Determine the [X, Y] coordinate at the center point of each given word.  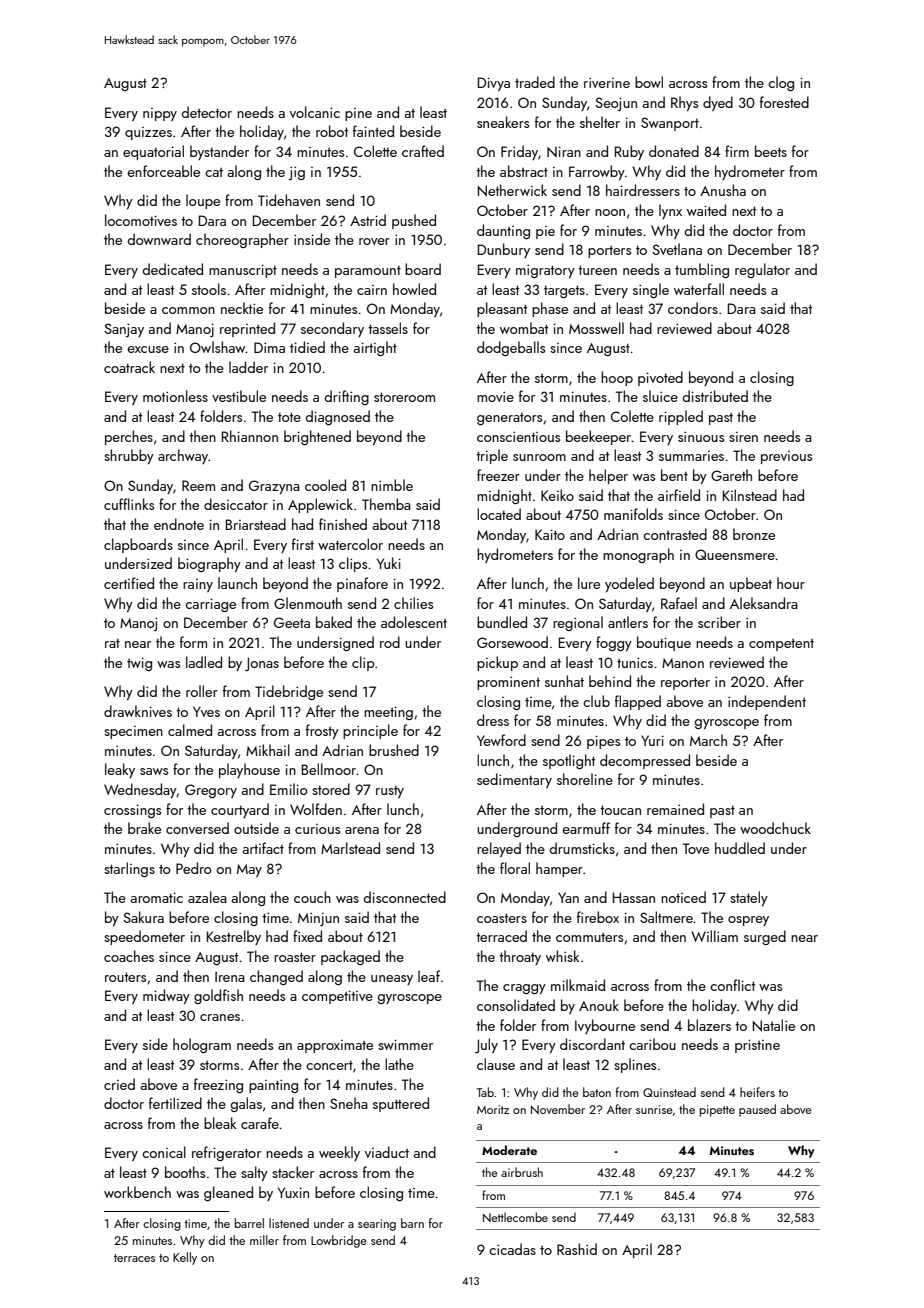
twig [139, 664]
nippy [160, 114]
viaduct [387, 1152]
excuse [148, 349]
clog [781, 83]
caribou [652, 1044]
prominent [508, 683]
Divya [494, 84]
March [708, 740]
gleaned [228, 1193]
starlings [129, 869]
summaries [691, 456]
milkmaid [578, 985]
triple [492, 456]
